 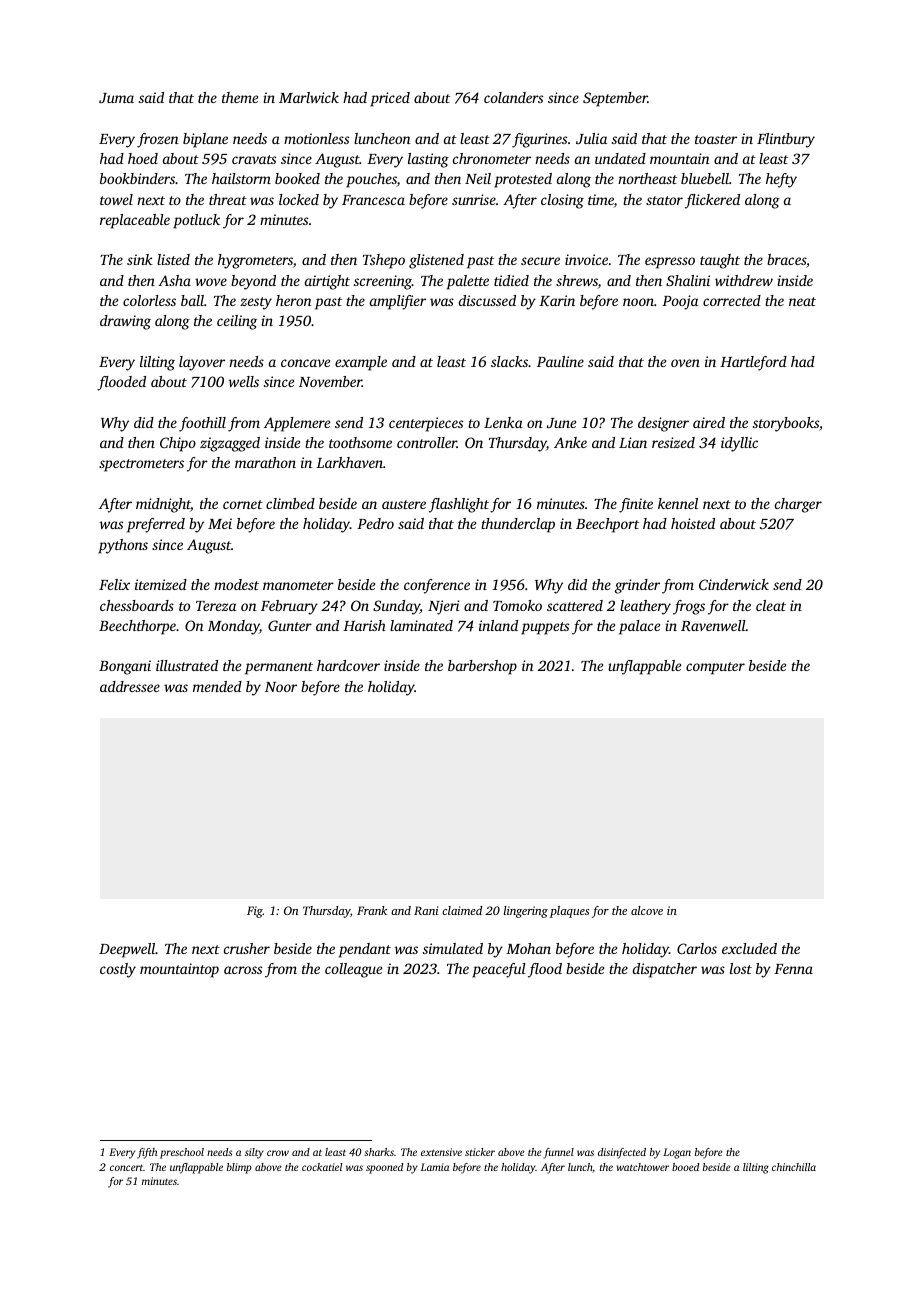 What do you see at coordinates (607, 525) in the page?
I see `Beechport` at bounding box center [607, 525].
